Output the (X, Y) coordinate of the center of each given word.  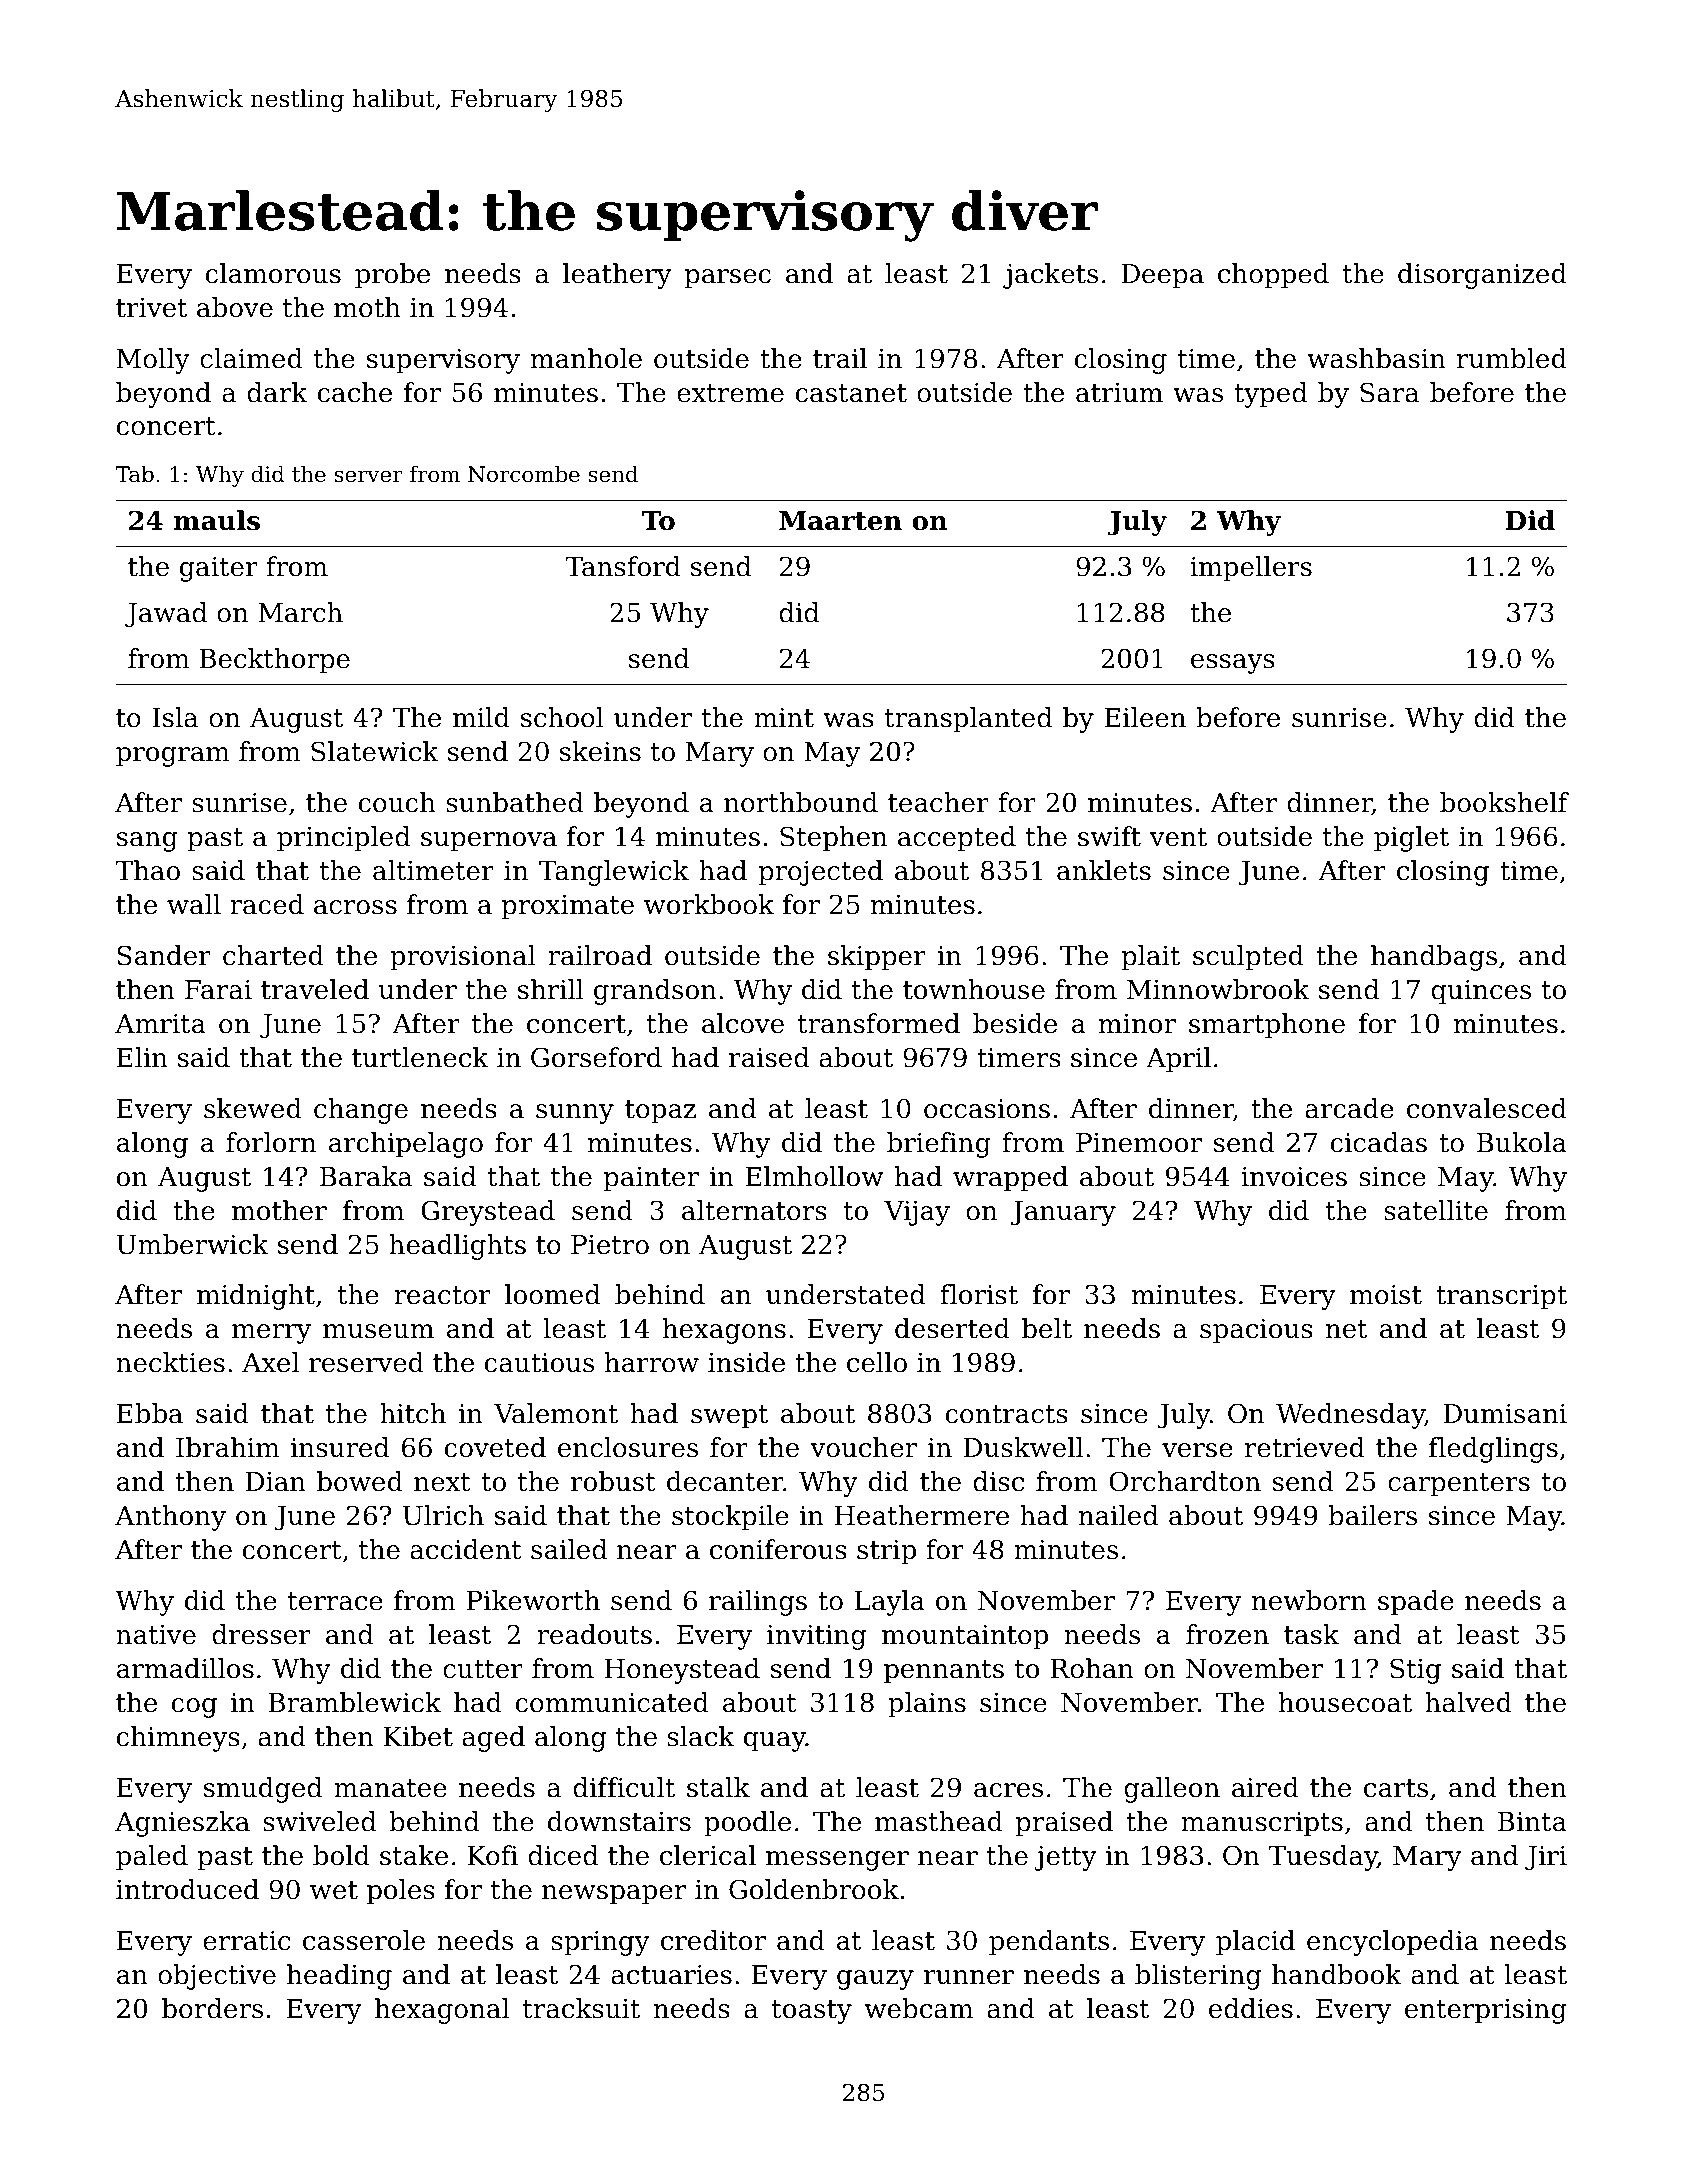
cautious (539, 1363)
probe (392, 276)
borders (212, 2008)
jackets (1050, 276)
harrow (651, 1362)
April (1178, 1060)
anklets (1104, 870)
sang (147, 842)
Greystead (488, 1213)
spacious (1256, 1331)
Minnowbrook (1218, 989)
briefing (939, 1145)
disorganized (1482, 276)
